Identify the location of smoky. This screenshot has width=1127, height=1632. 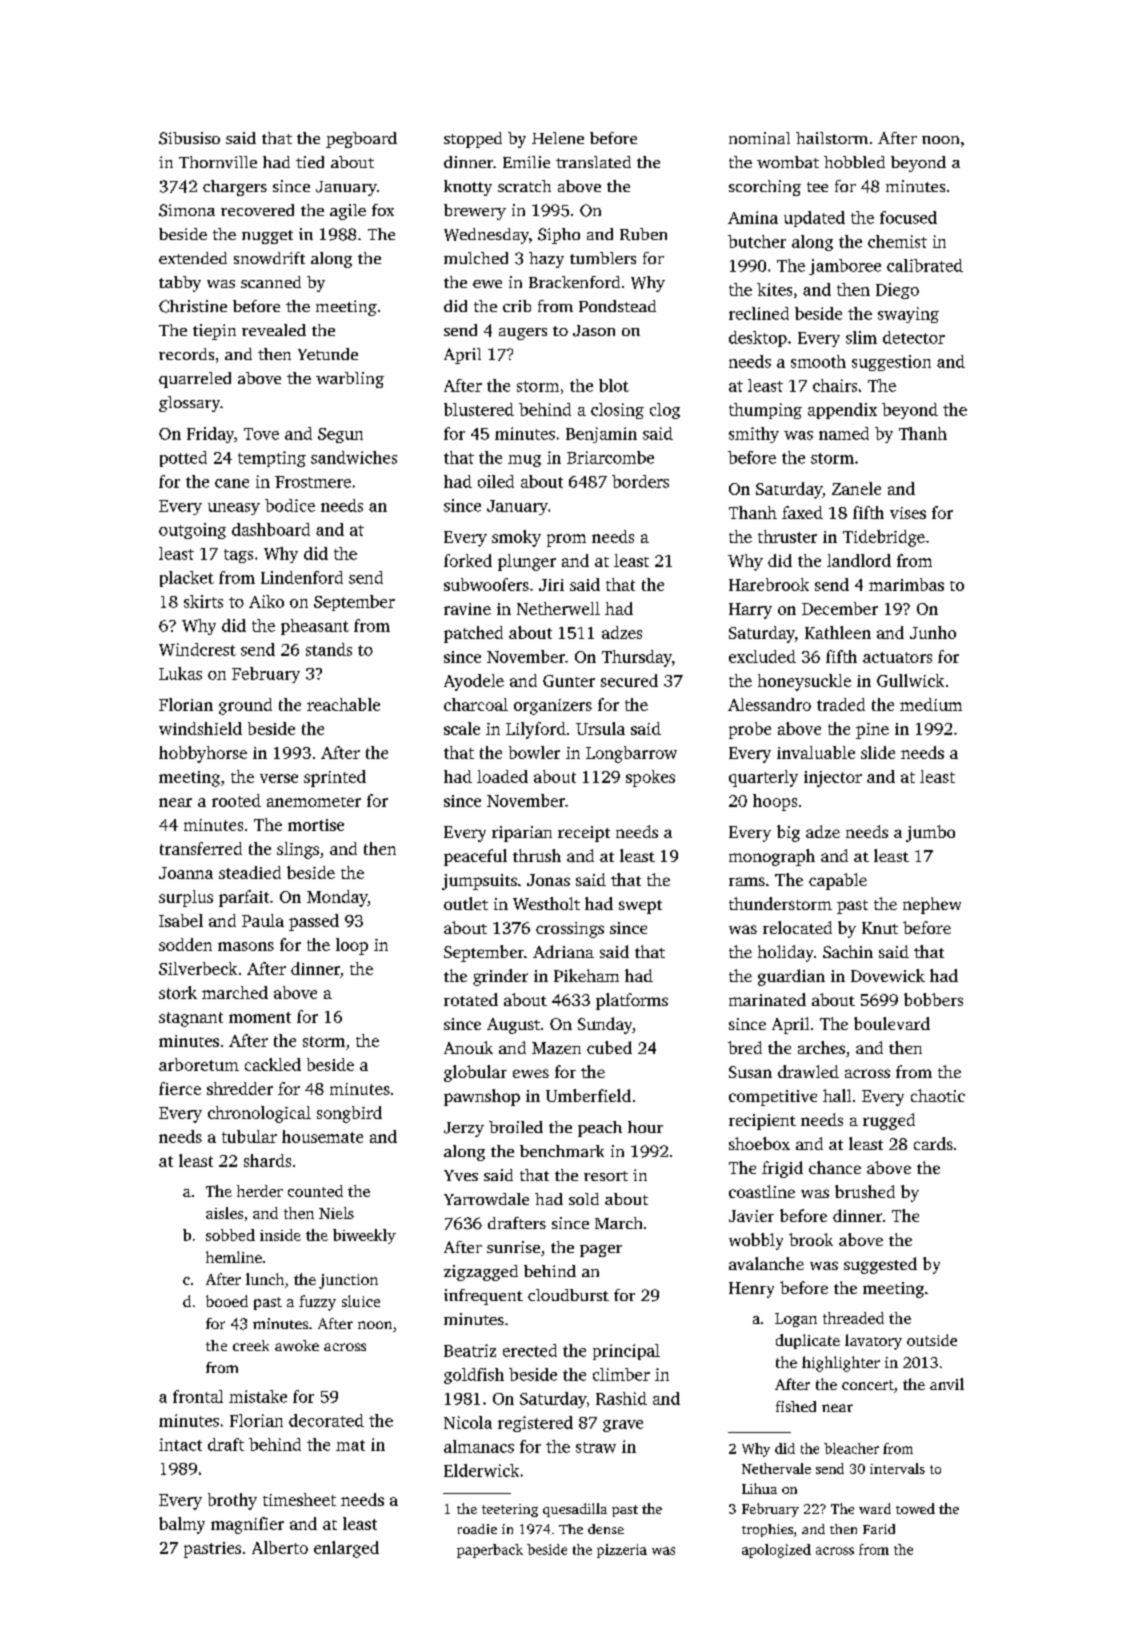
(516, 538).
